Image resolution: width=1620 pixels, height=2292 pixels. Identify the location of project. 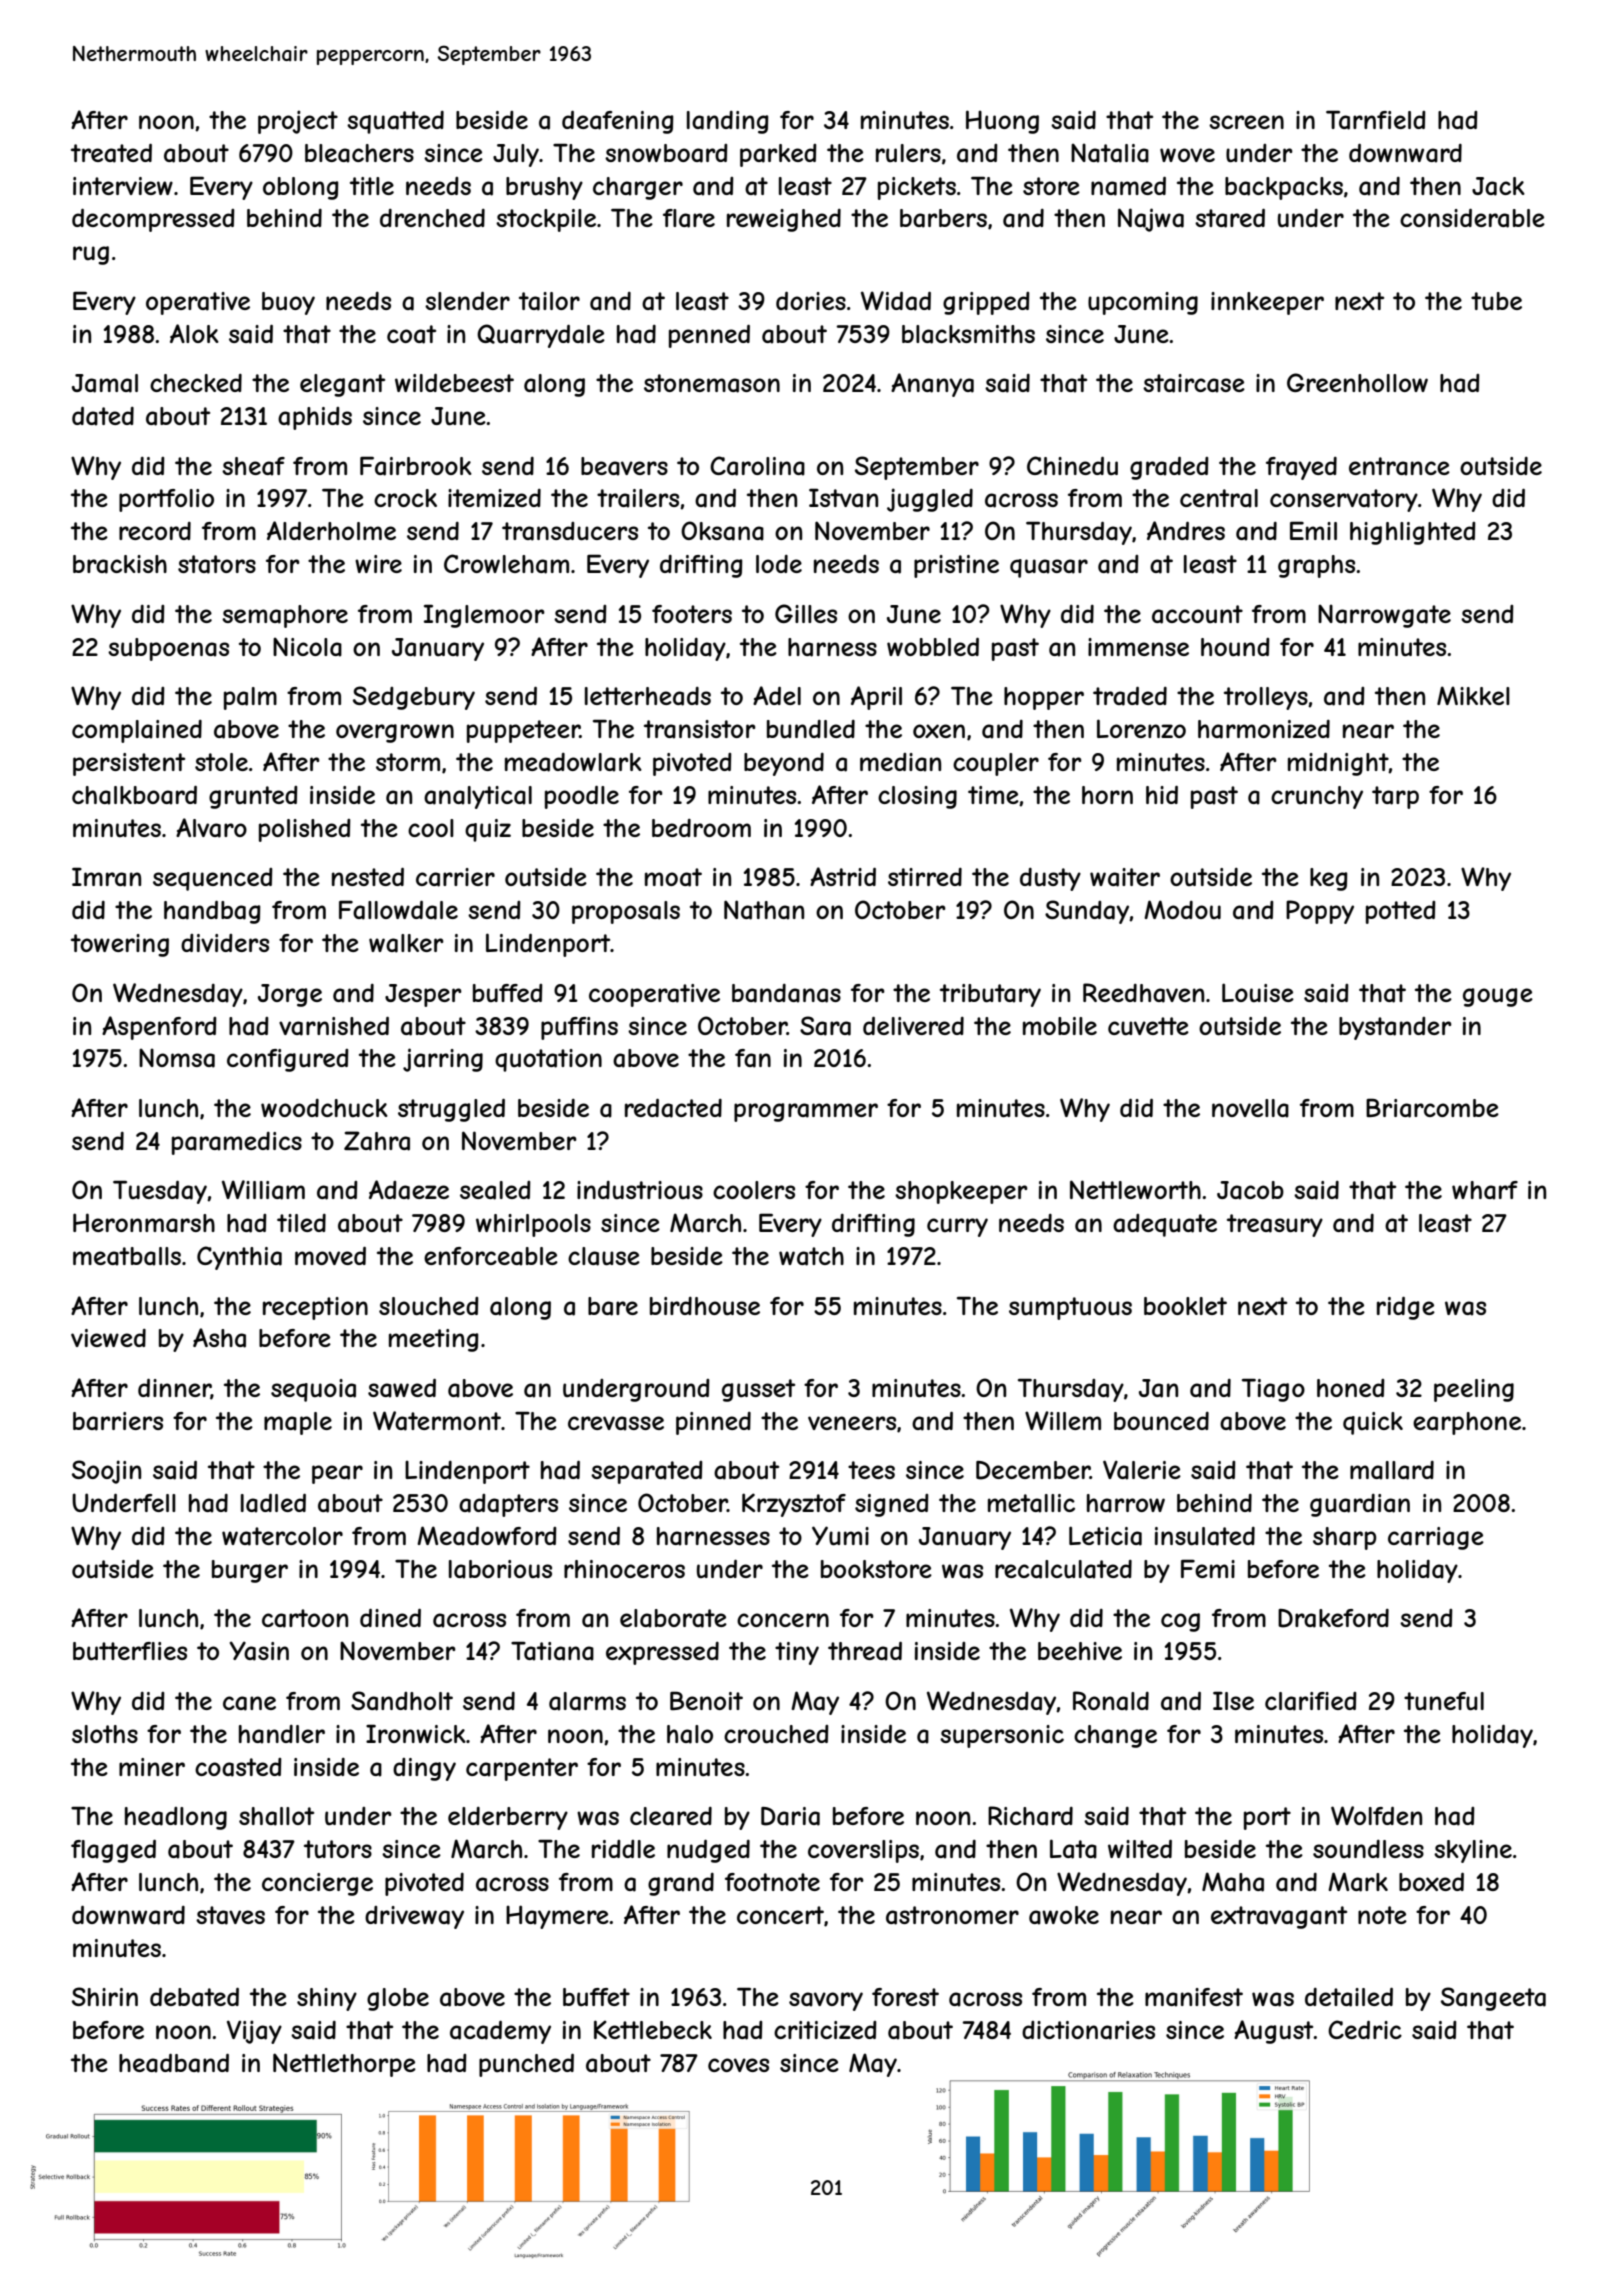
(298, 122).
